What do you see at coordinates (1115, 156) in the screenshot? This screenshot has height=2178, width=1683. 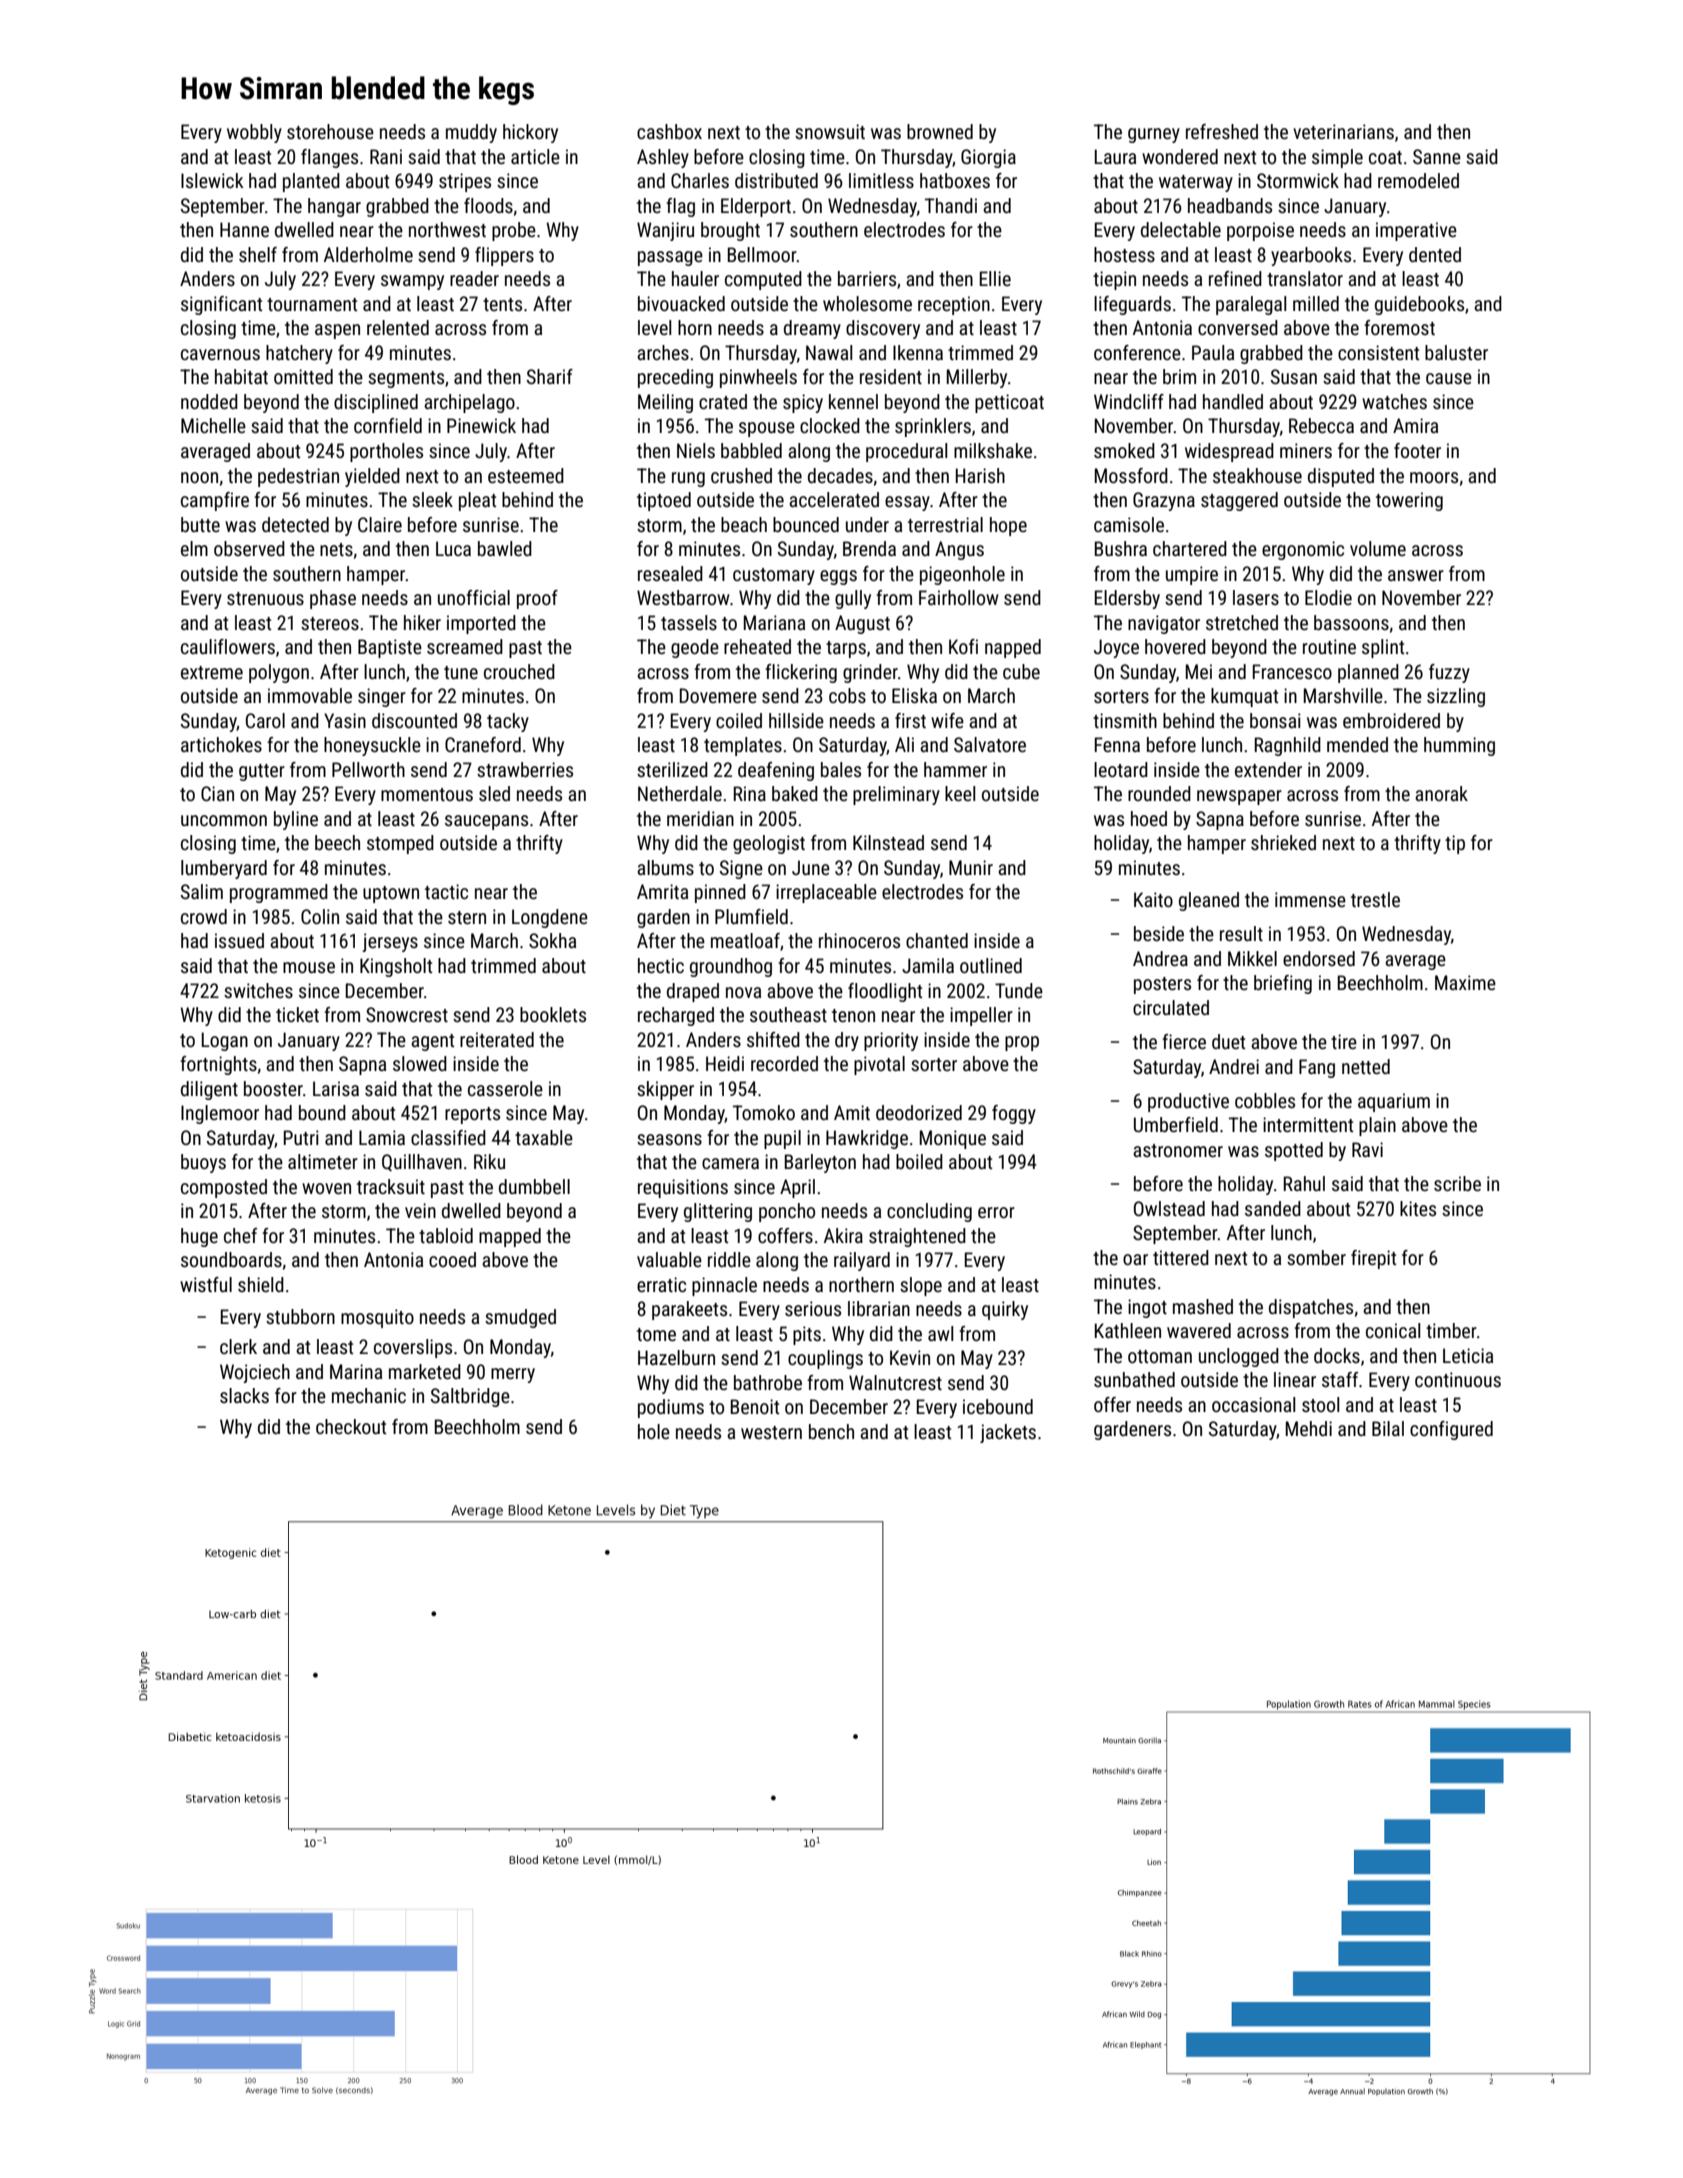 I see `Laura` at bounding box center [1115, 156].
